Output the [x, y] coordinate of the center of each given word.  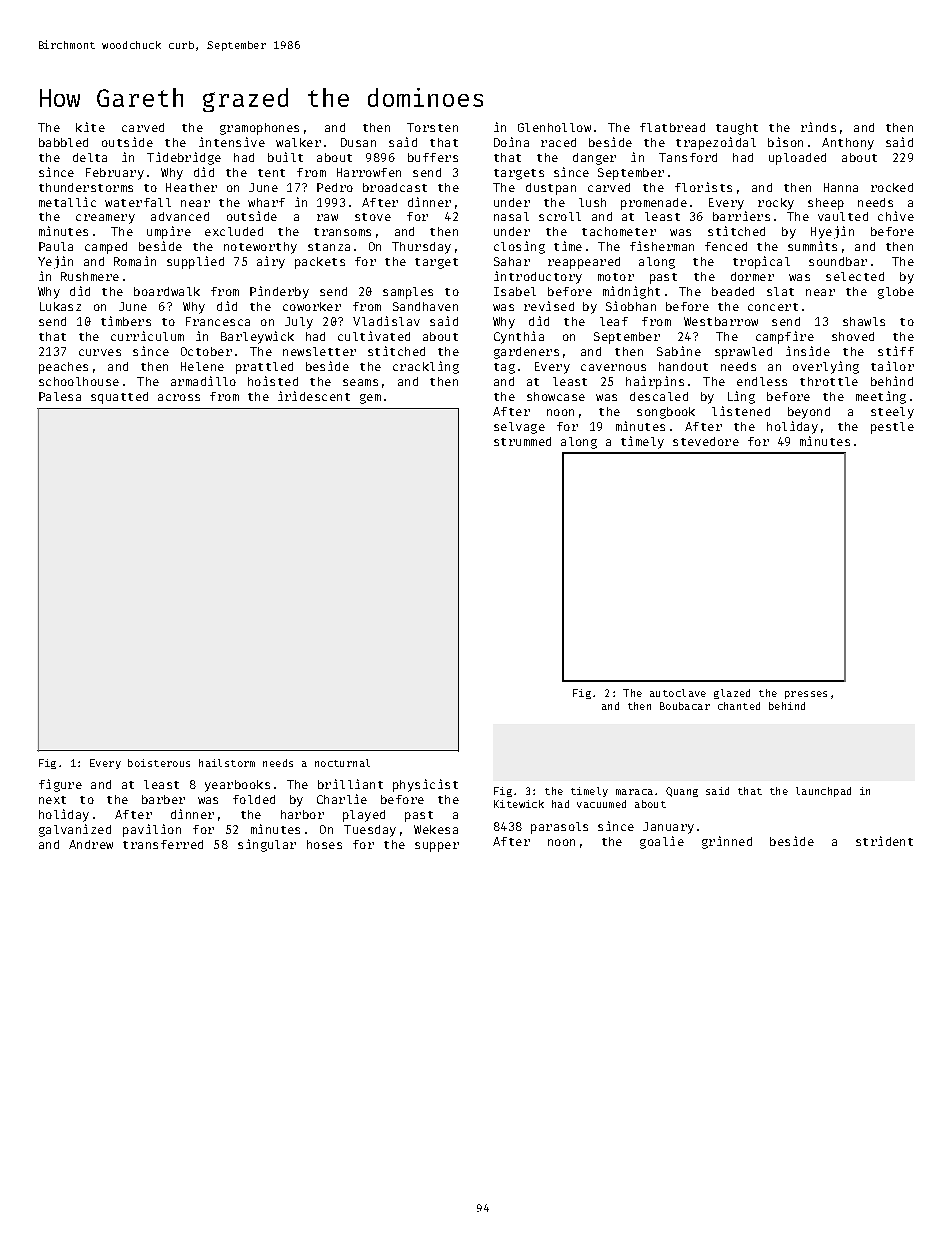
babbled [63, 142]
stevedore [706, 441]
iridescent [314, 396]
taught [737, 129]
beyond [809, 413]
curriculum [147, 336]
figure [60, 785]
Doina [511, 142]
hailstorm [227, 763]
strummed [522, 441]
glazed [732, 694]
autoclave [678, 693]
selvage [519, 428]
